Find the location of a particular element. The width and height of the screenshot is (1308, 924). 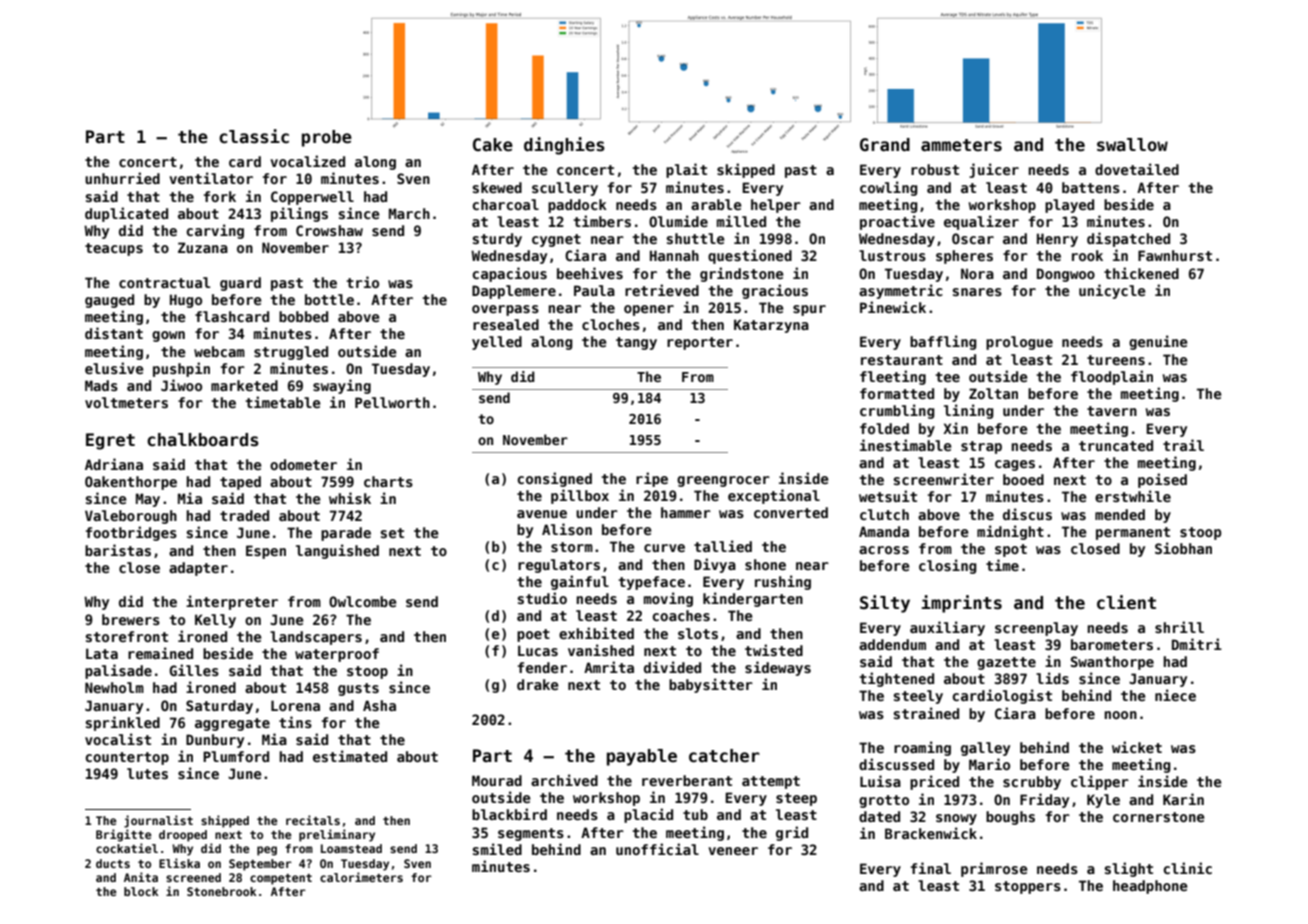

vocalized is located at coordinates (307, 161).
